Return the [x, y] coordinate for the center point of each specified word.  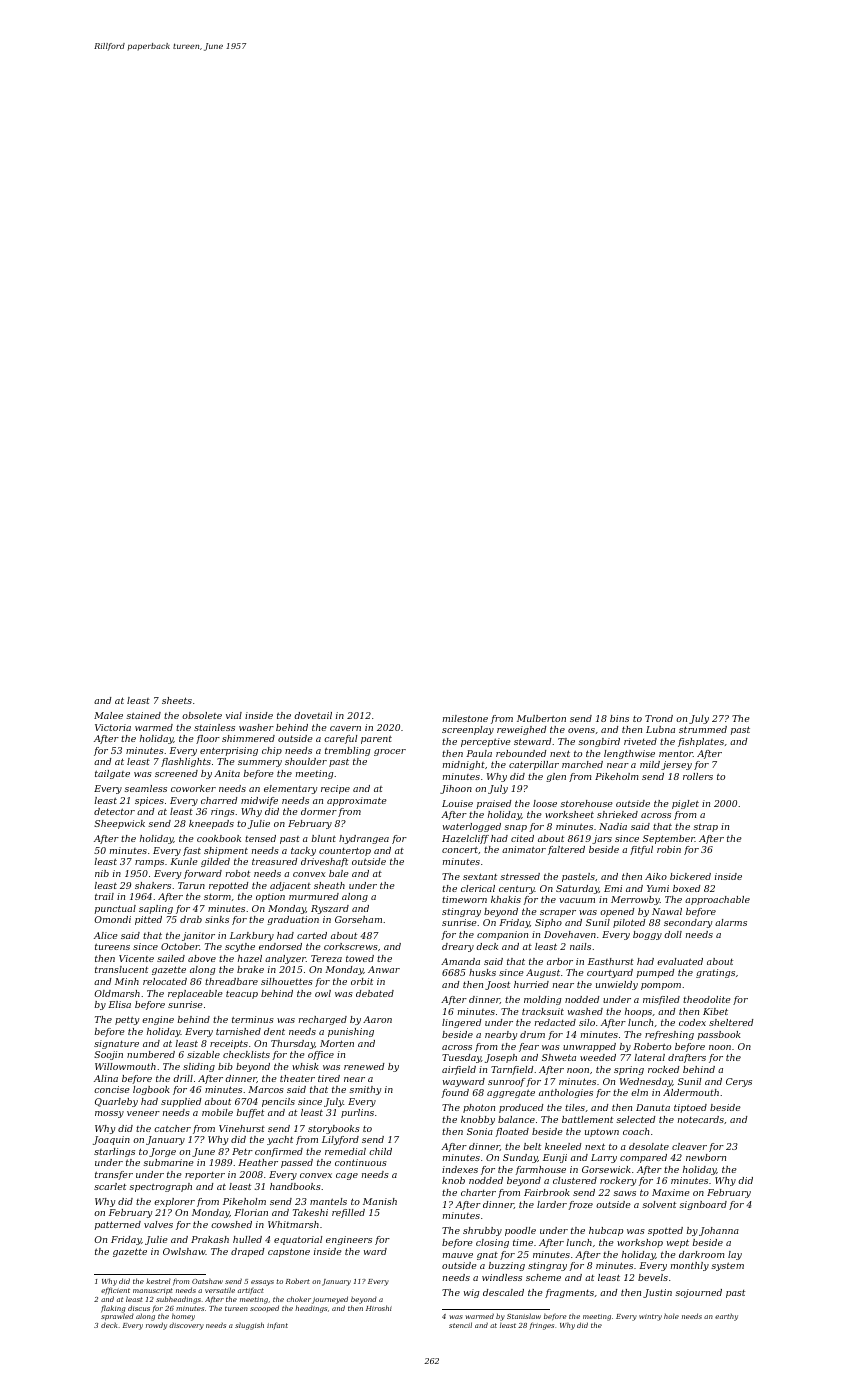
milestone [465, 718]
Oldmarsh [117, 993]
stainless [214, 727]
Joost [497, 985]
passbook [719, 1035]
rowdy [156, 1326]
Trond [659, 718]
